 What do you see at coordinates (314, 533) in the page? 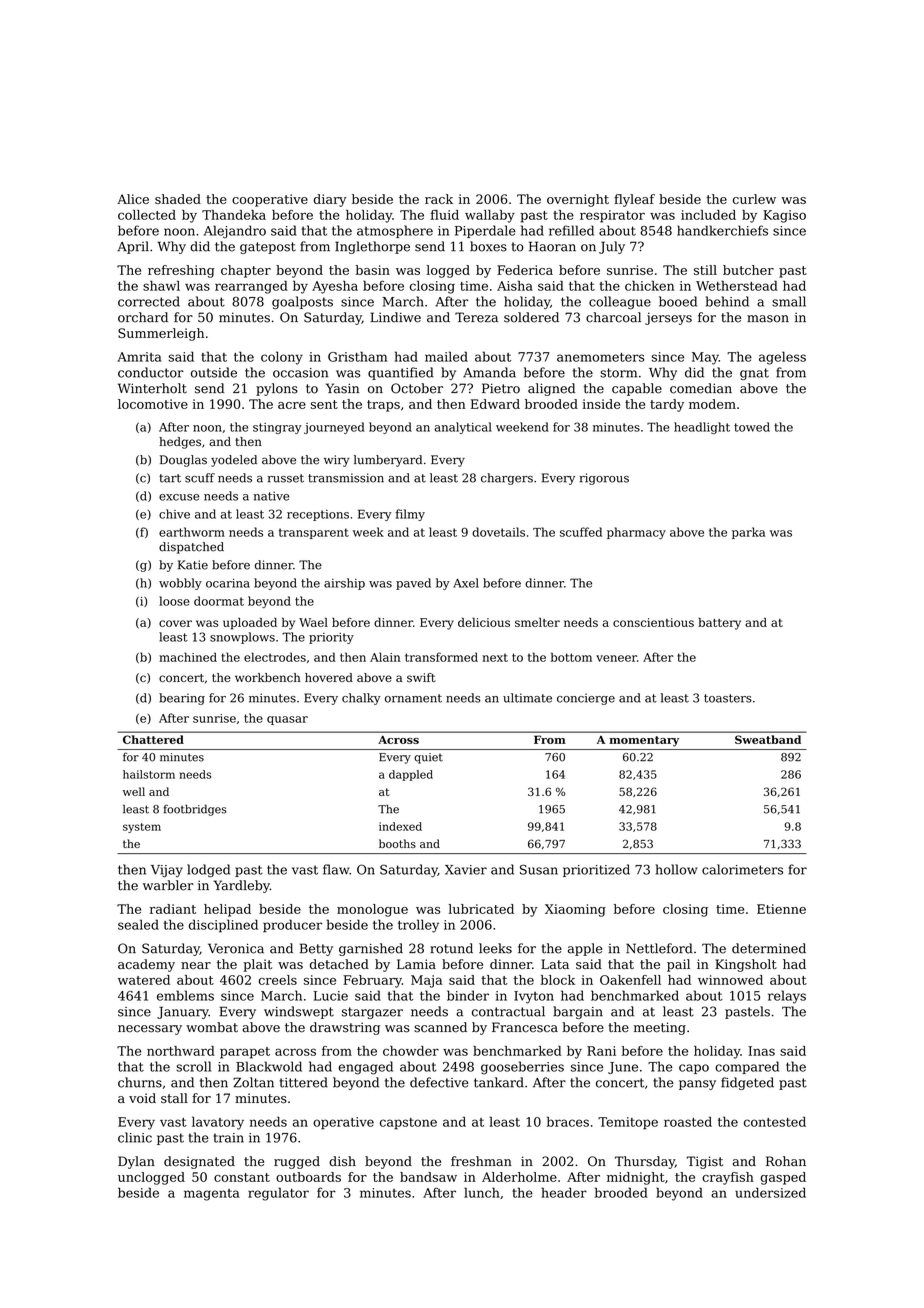
I see `transparent` at bounding box center [314, 533].
